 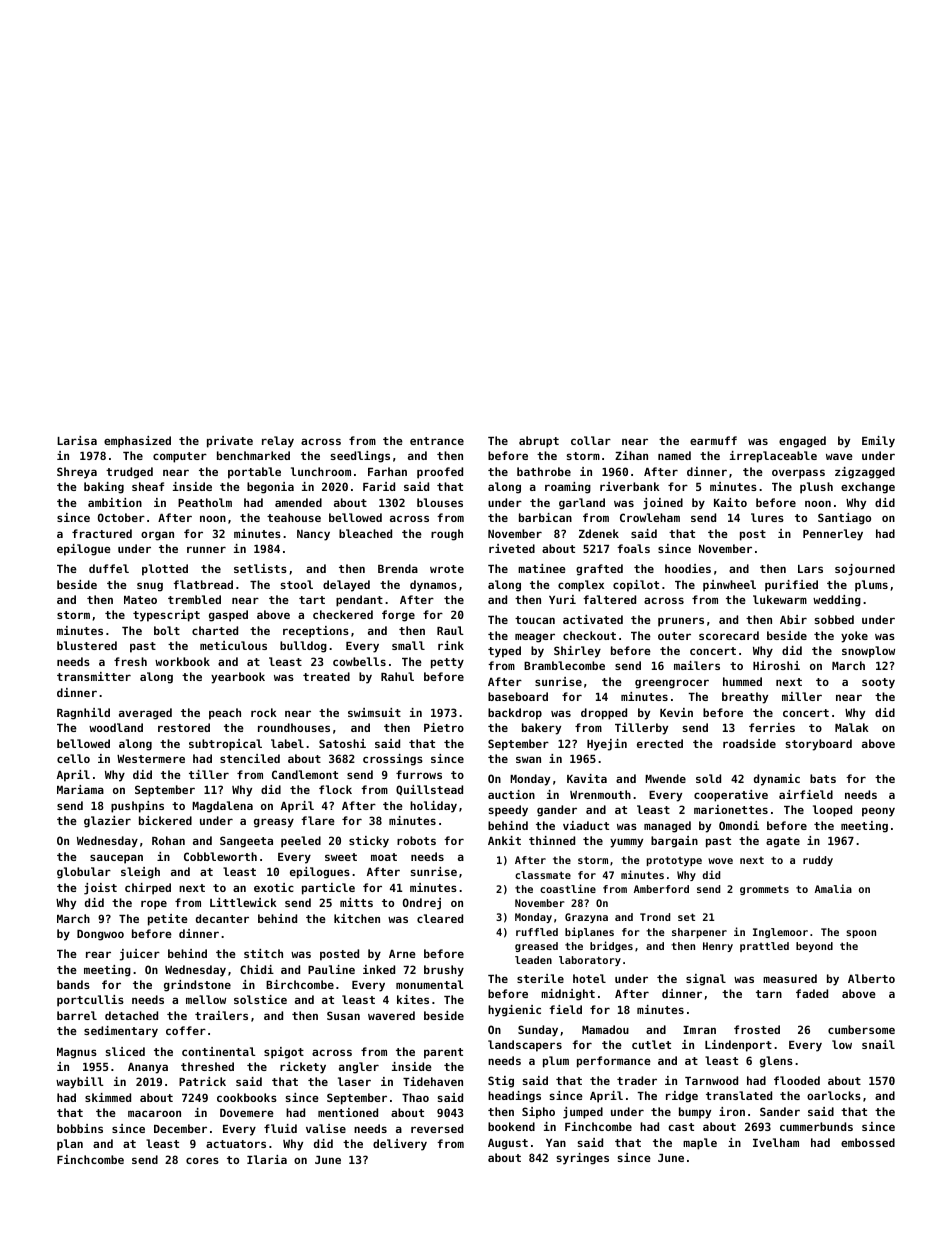 What do you see at coordinates (116, 859) in the screenshot?
I see `saucepan` at bounding box center [116, 859].
